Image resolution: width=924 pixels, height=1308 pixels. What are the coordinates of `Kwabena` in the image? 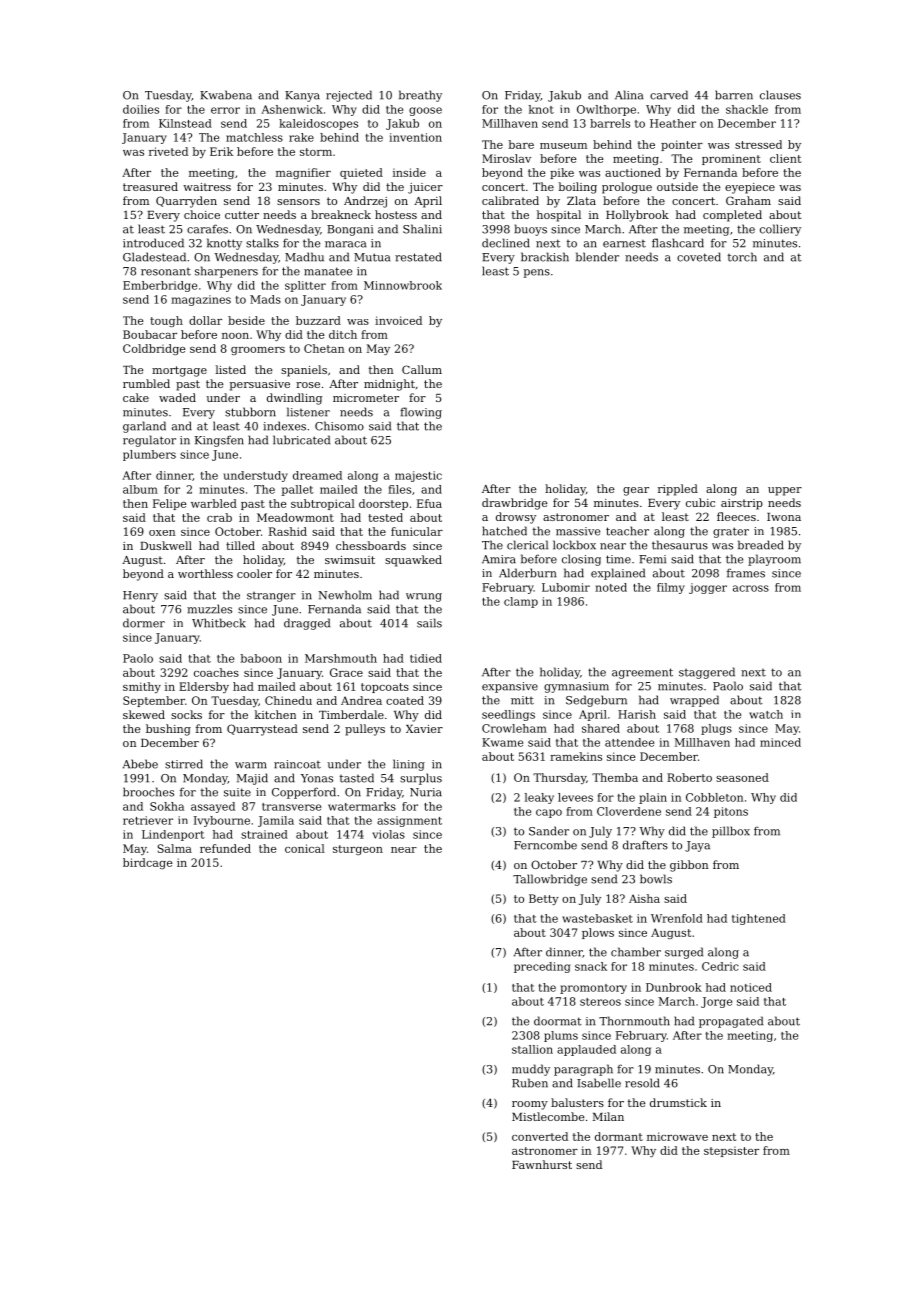 It's located at (226, 95).
